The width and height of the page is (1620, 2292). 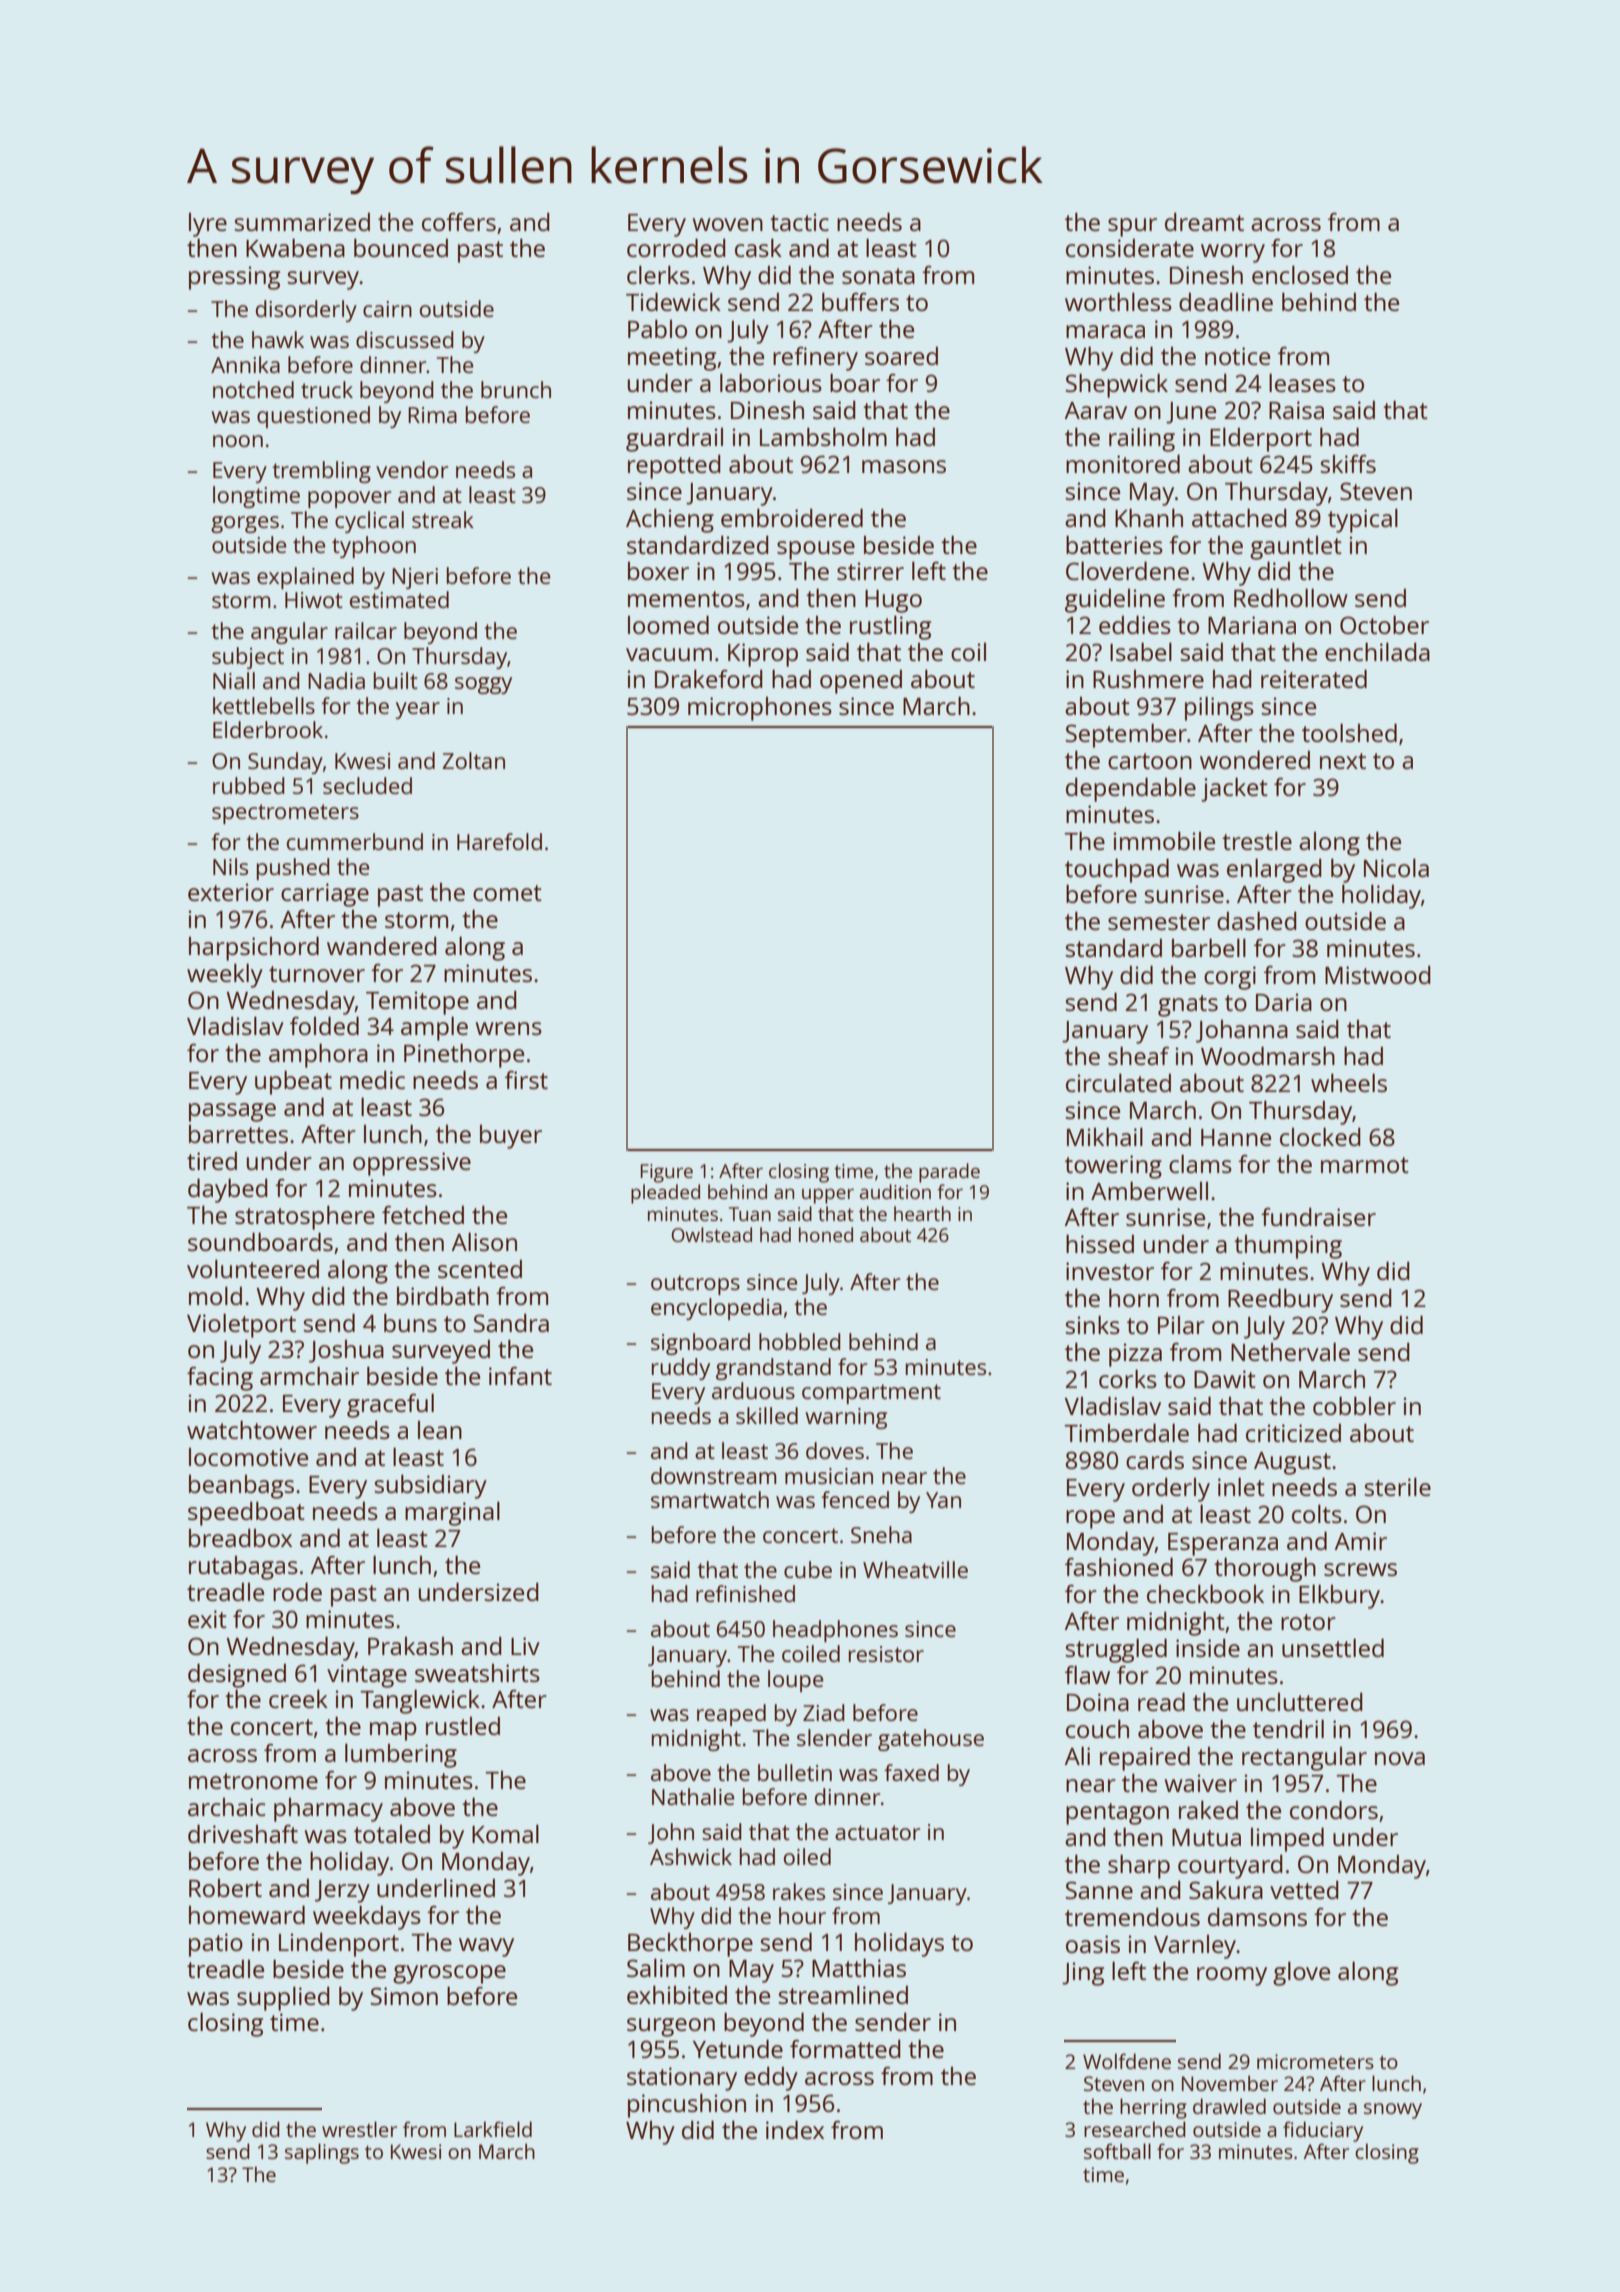 I want to click on dashed, so click(x=1257, y=920).
